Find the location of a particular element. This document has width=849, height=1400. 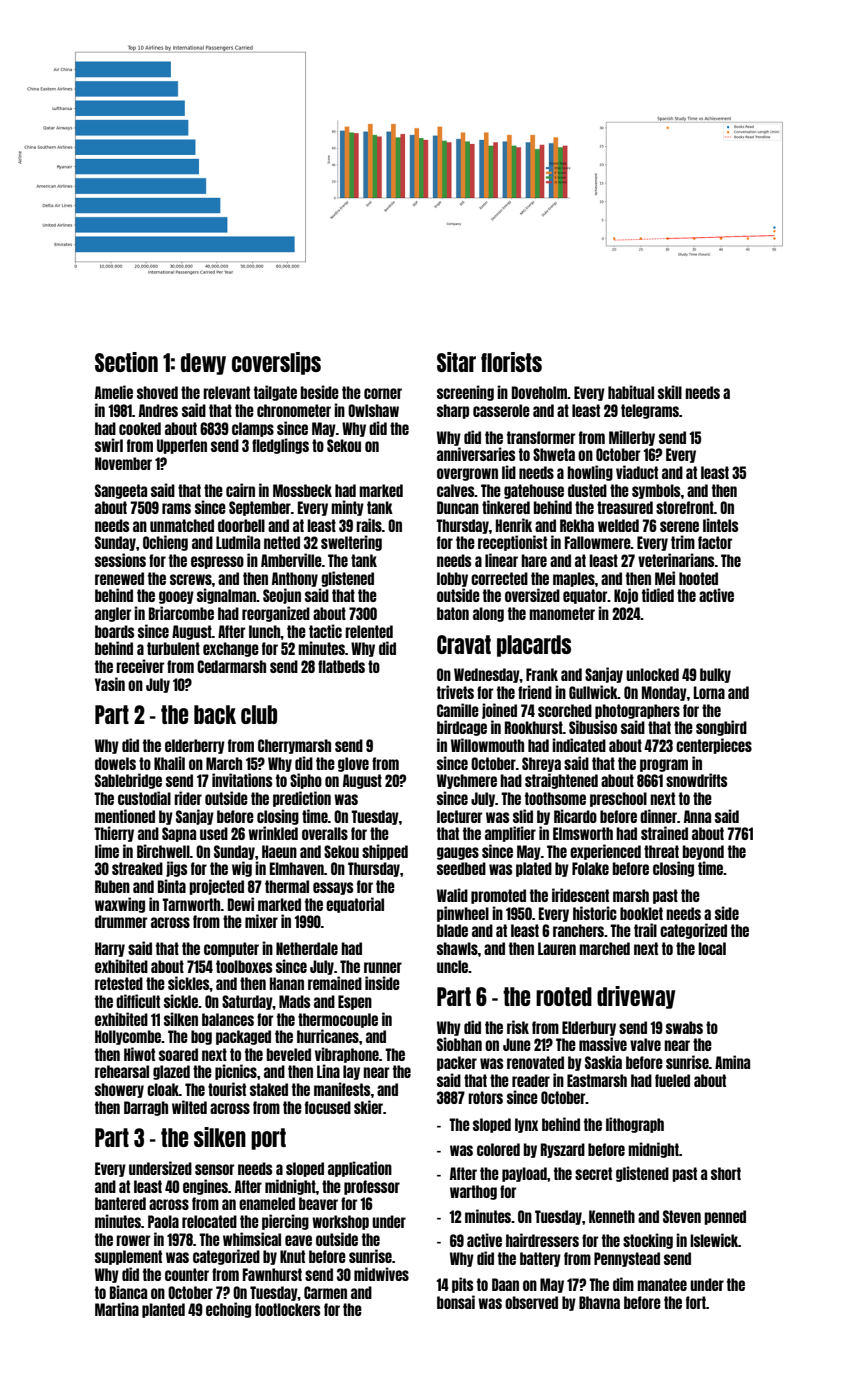

florists is located at coordinates (511, 362).
